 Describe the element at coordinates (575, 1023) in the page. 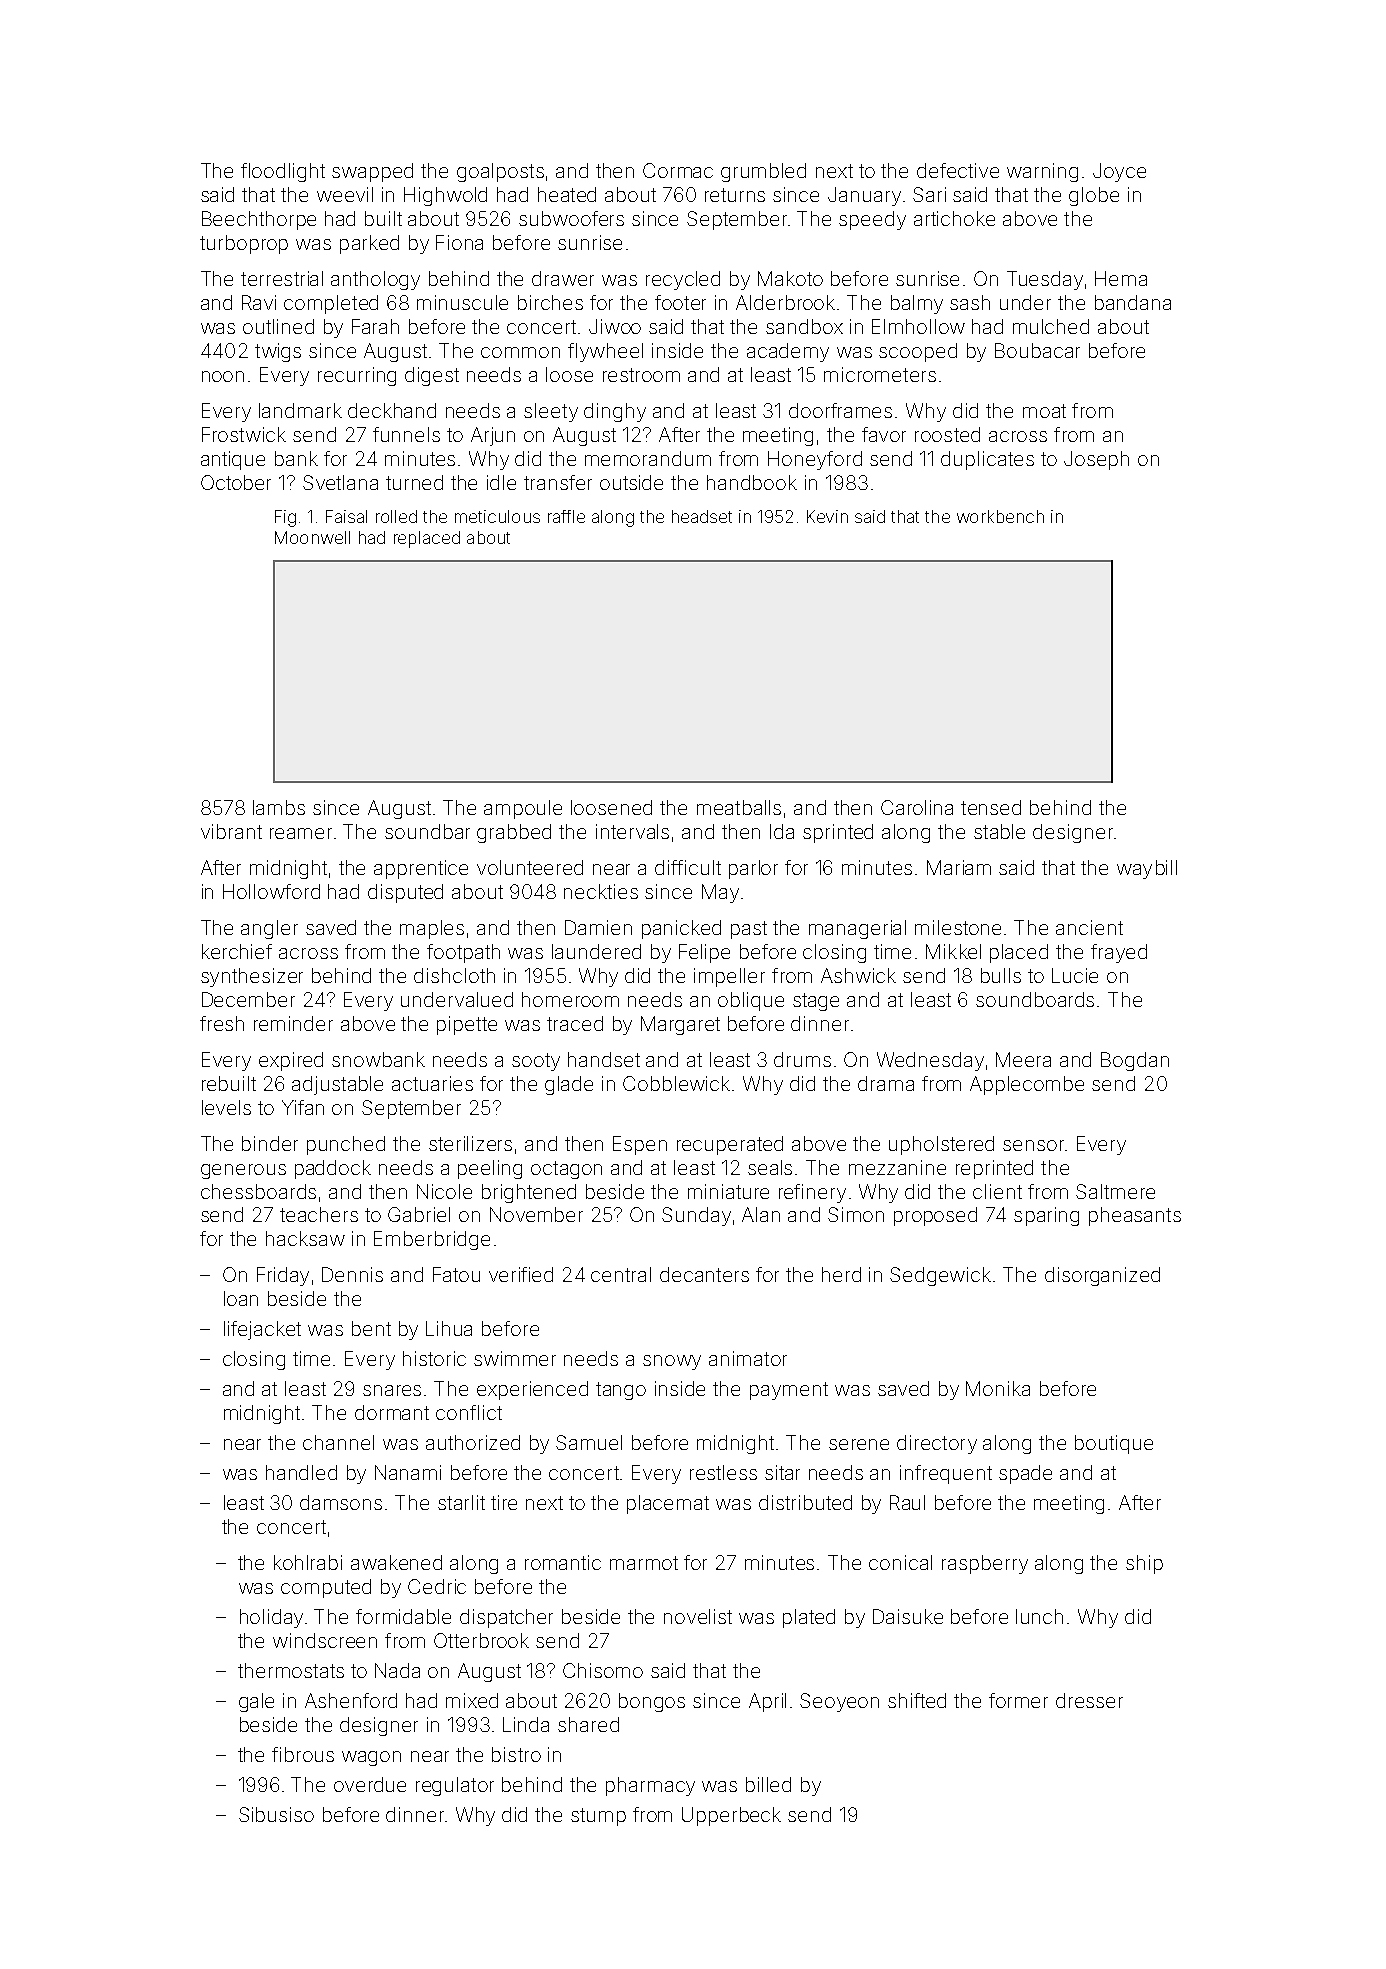

I see `traced` at that location.
